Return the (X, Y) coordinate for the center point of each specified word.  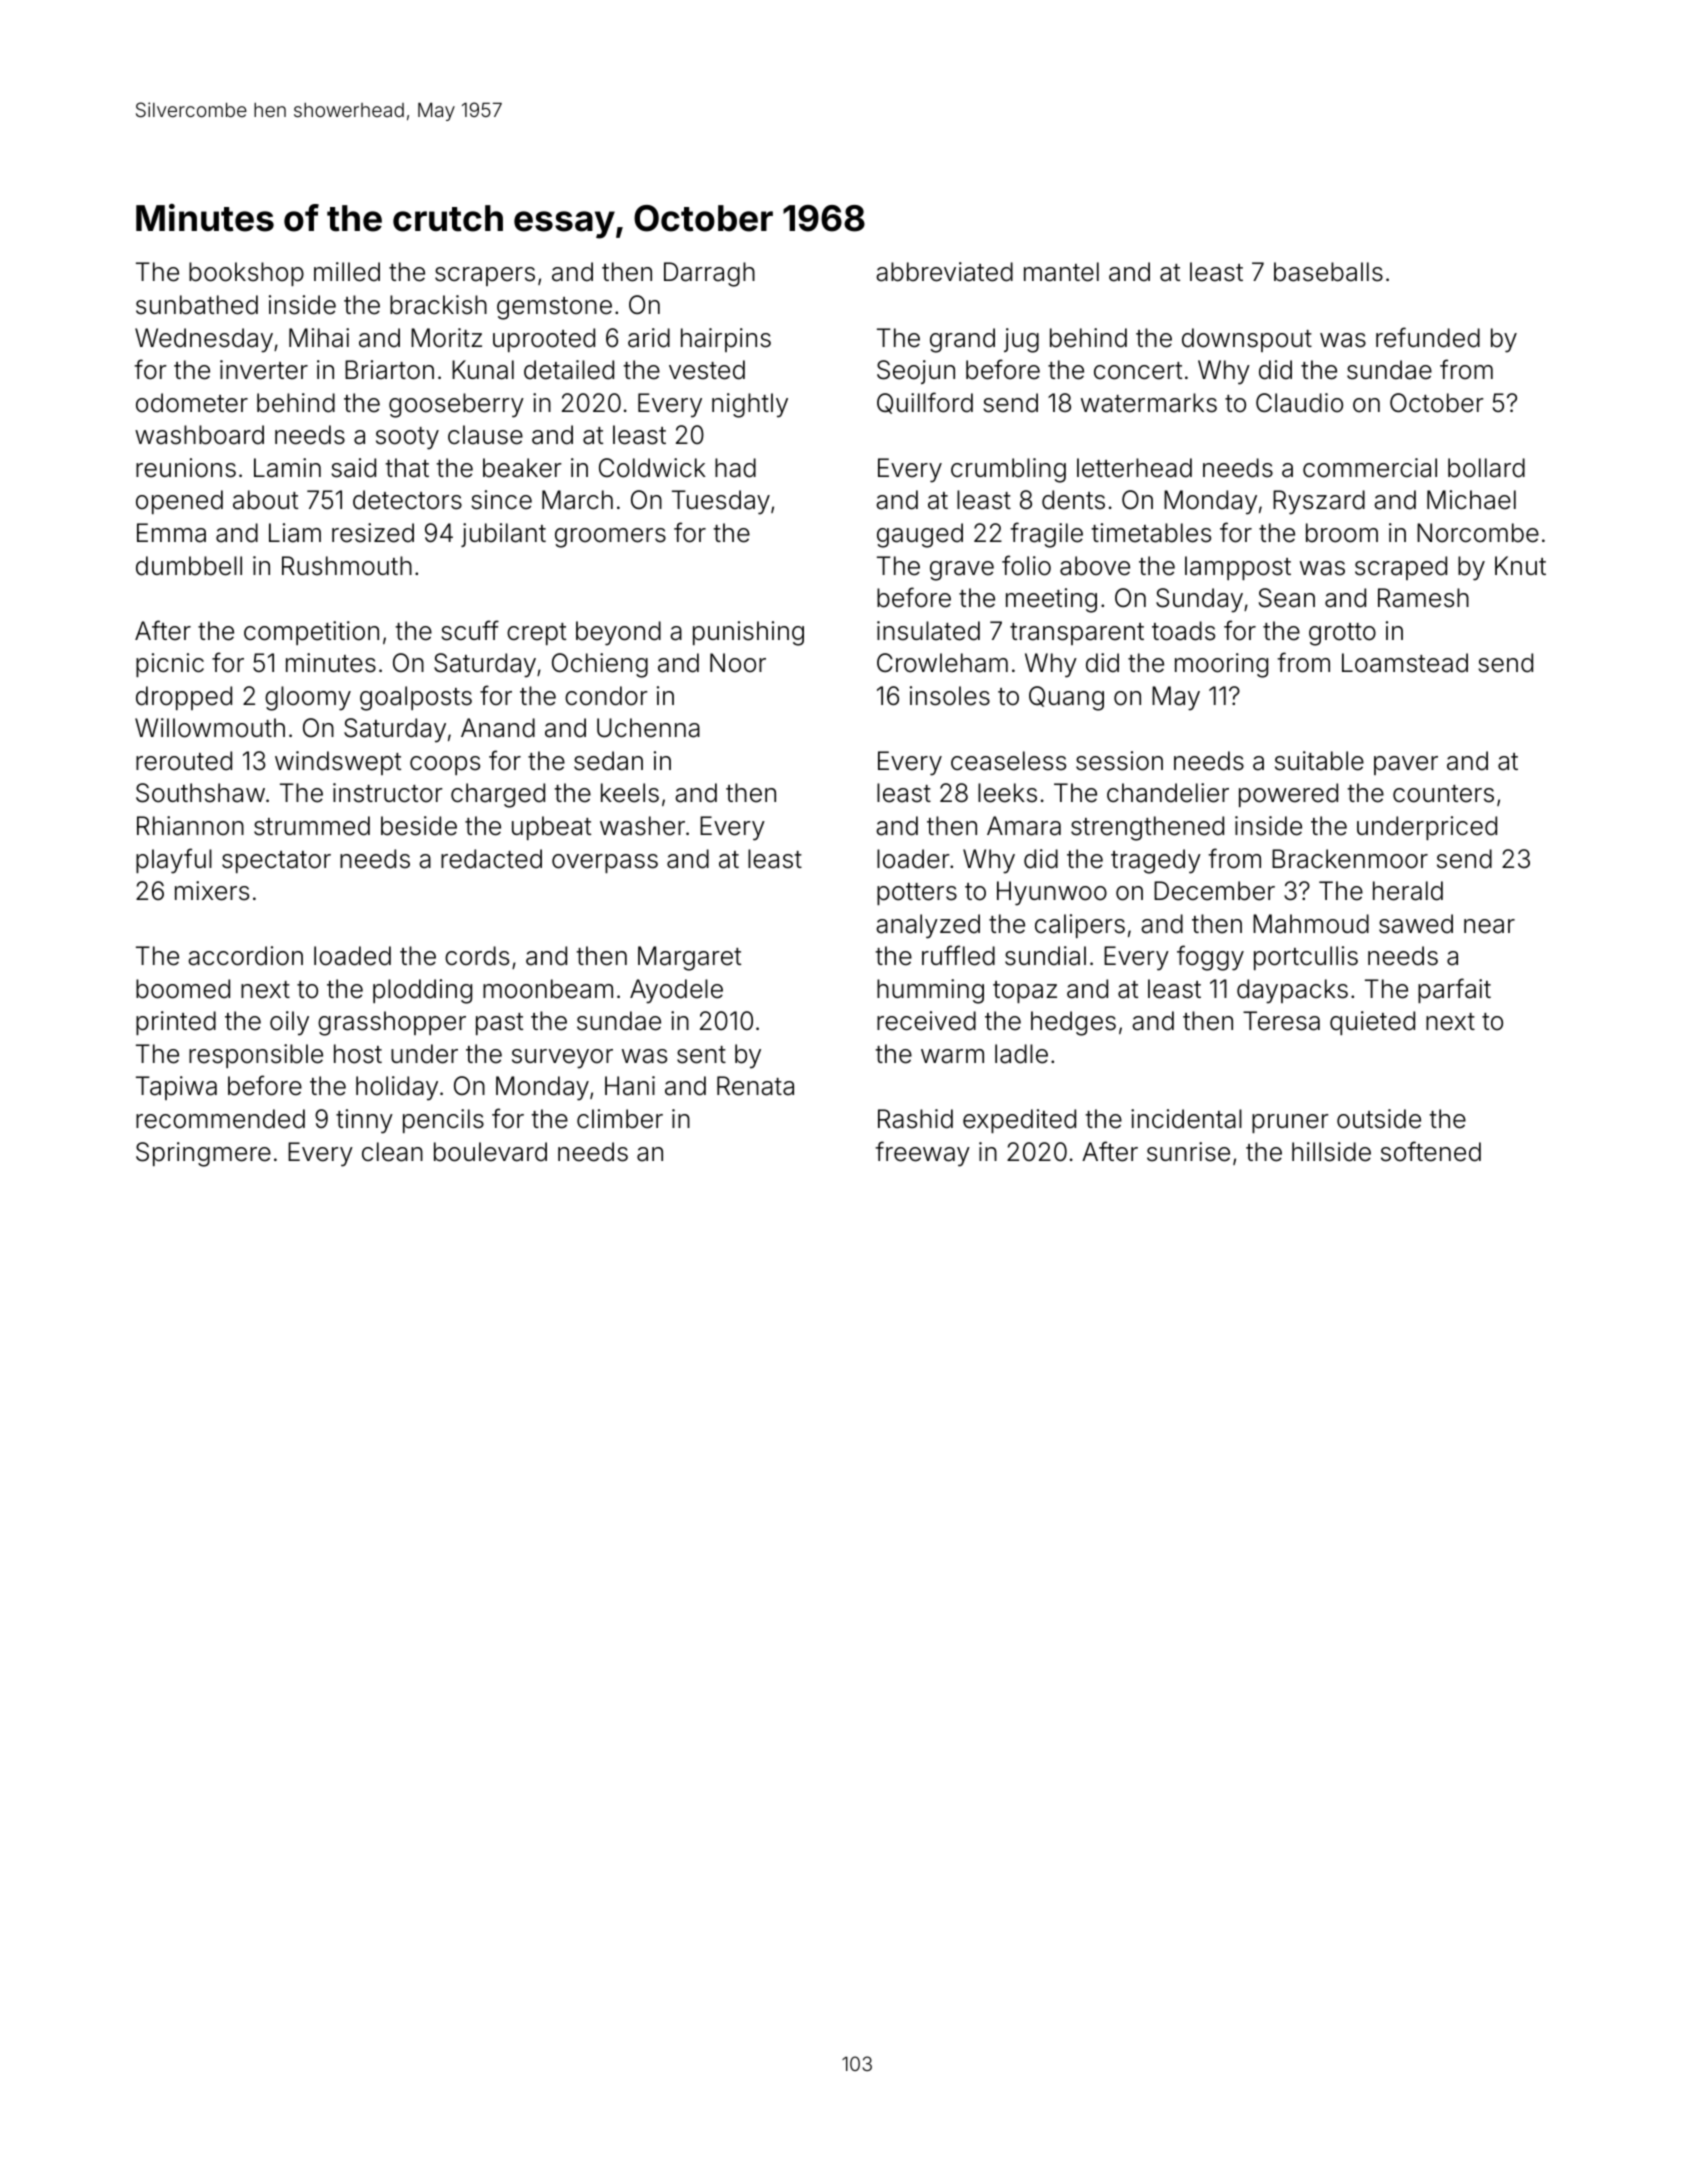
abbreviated (944, 272)
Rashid (915, 1119)
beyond (618, 633)
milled (347, 272)
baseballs (1328, 272)
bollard (1486, 468)
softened (1431, 1151)
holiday (397, 1088)
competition (311, 633)
